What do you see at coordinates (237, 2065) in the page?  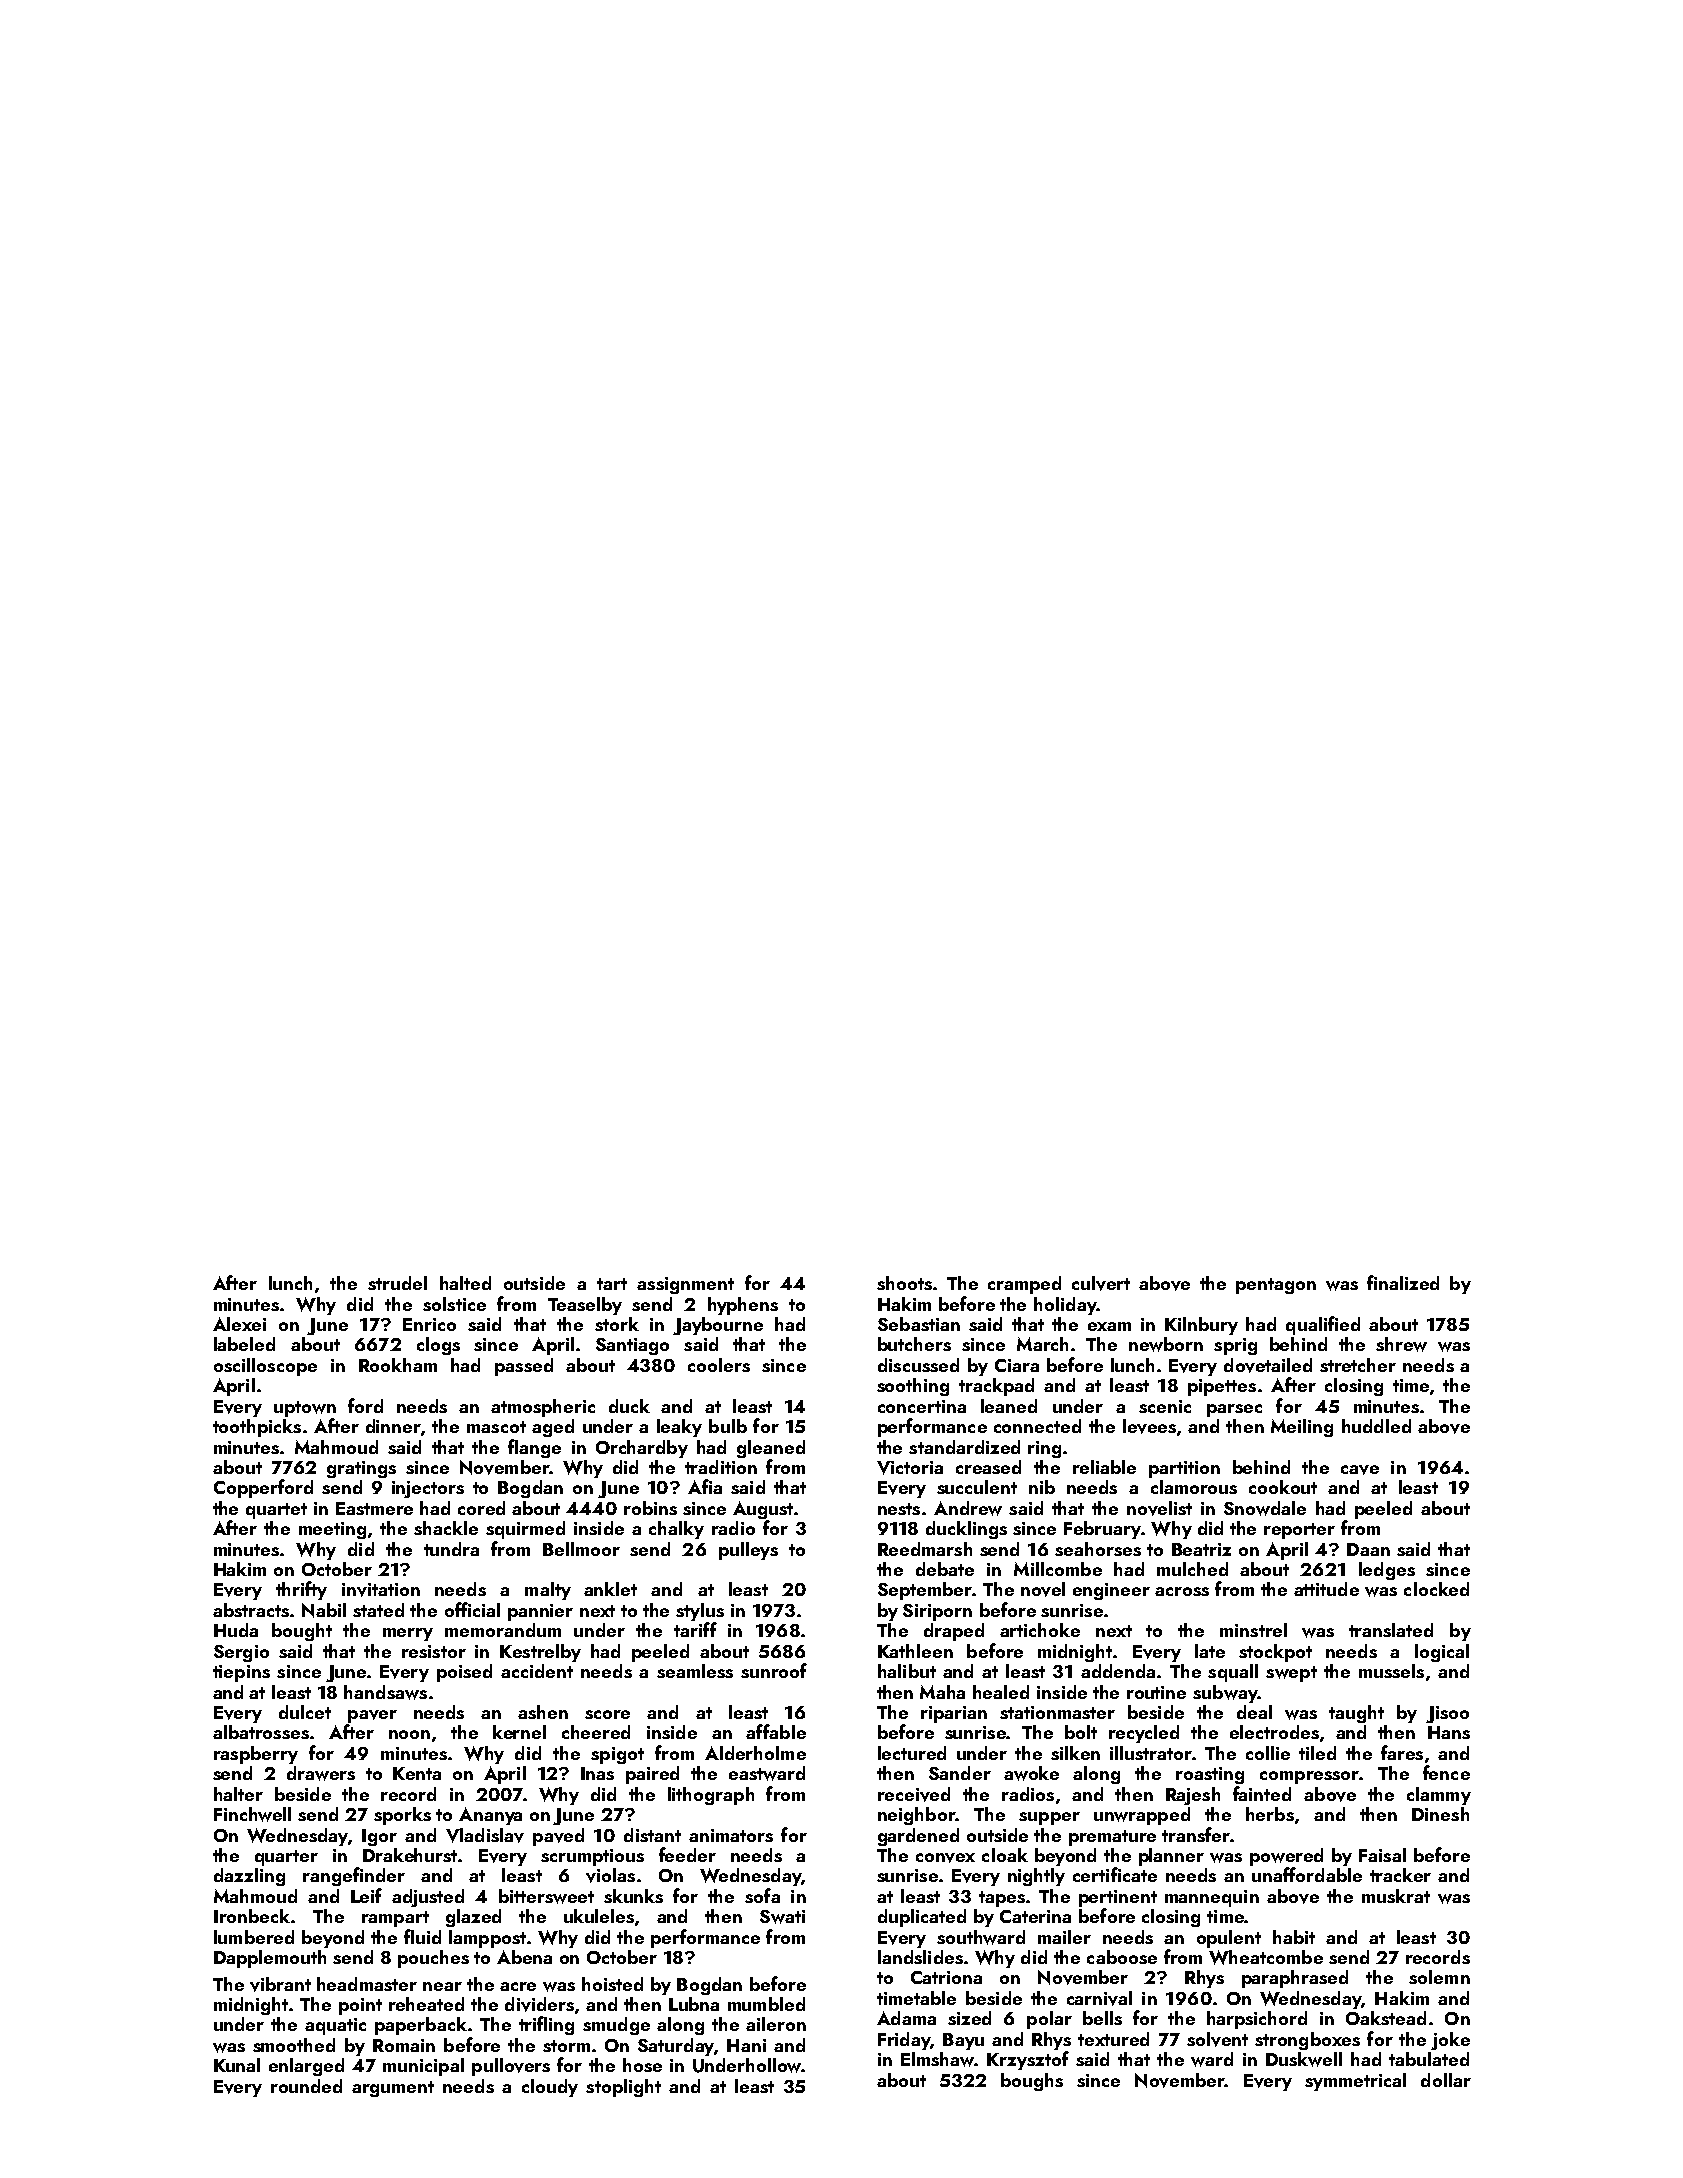 I see `Kunal` at bounding box center [237, 2065].
